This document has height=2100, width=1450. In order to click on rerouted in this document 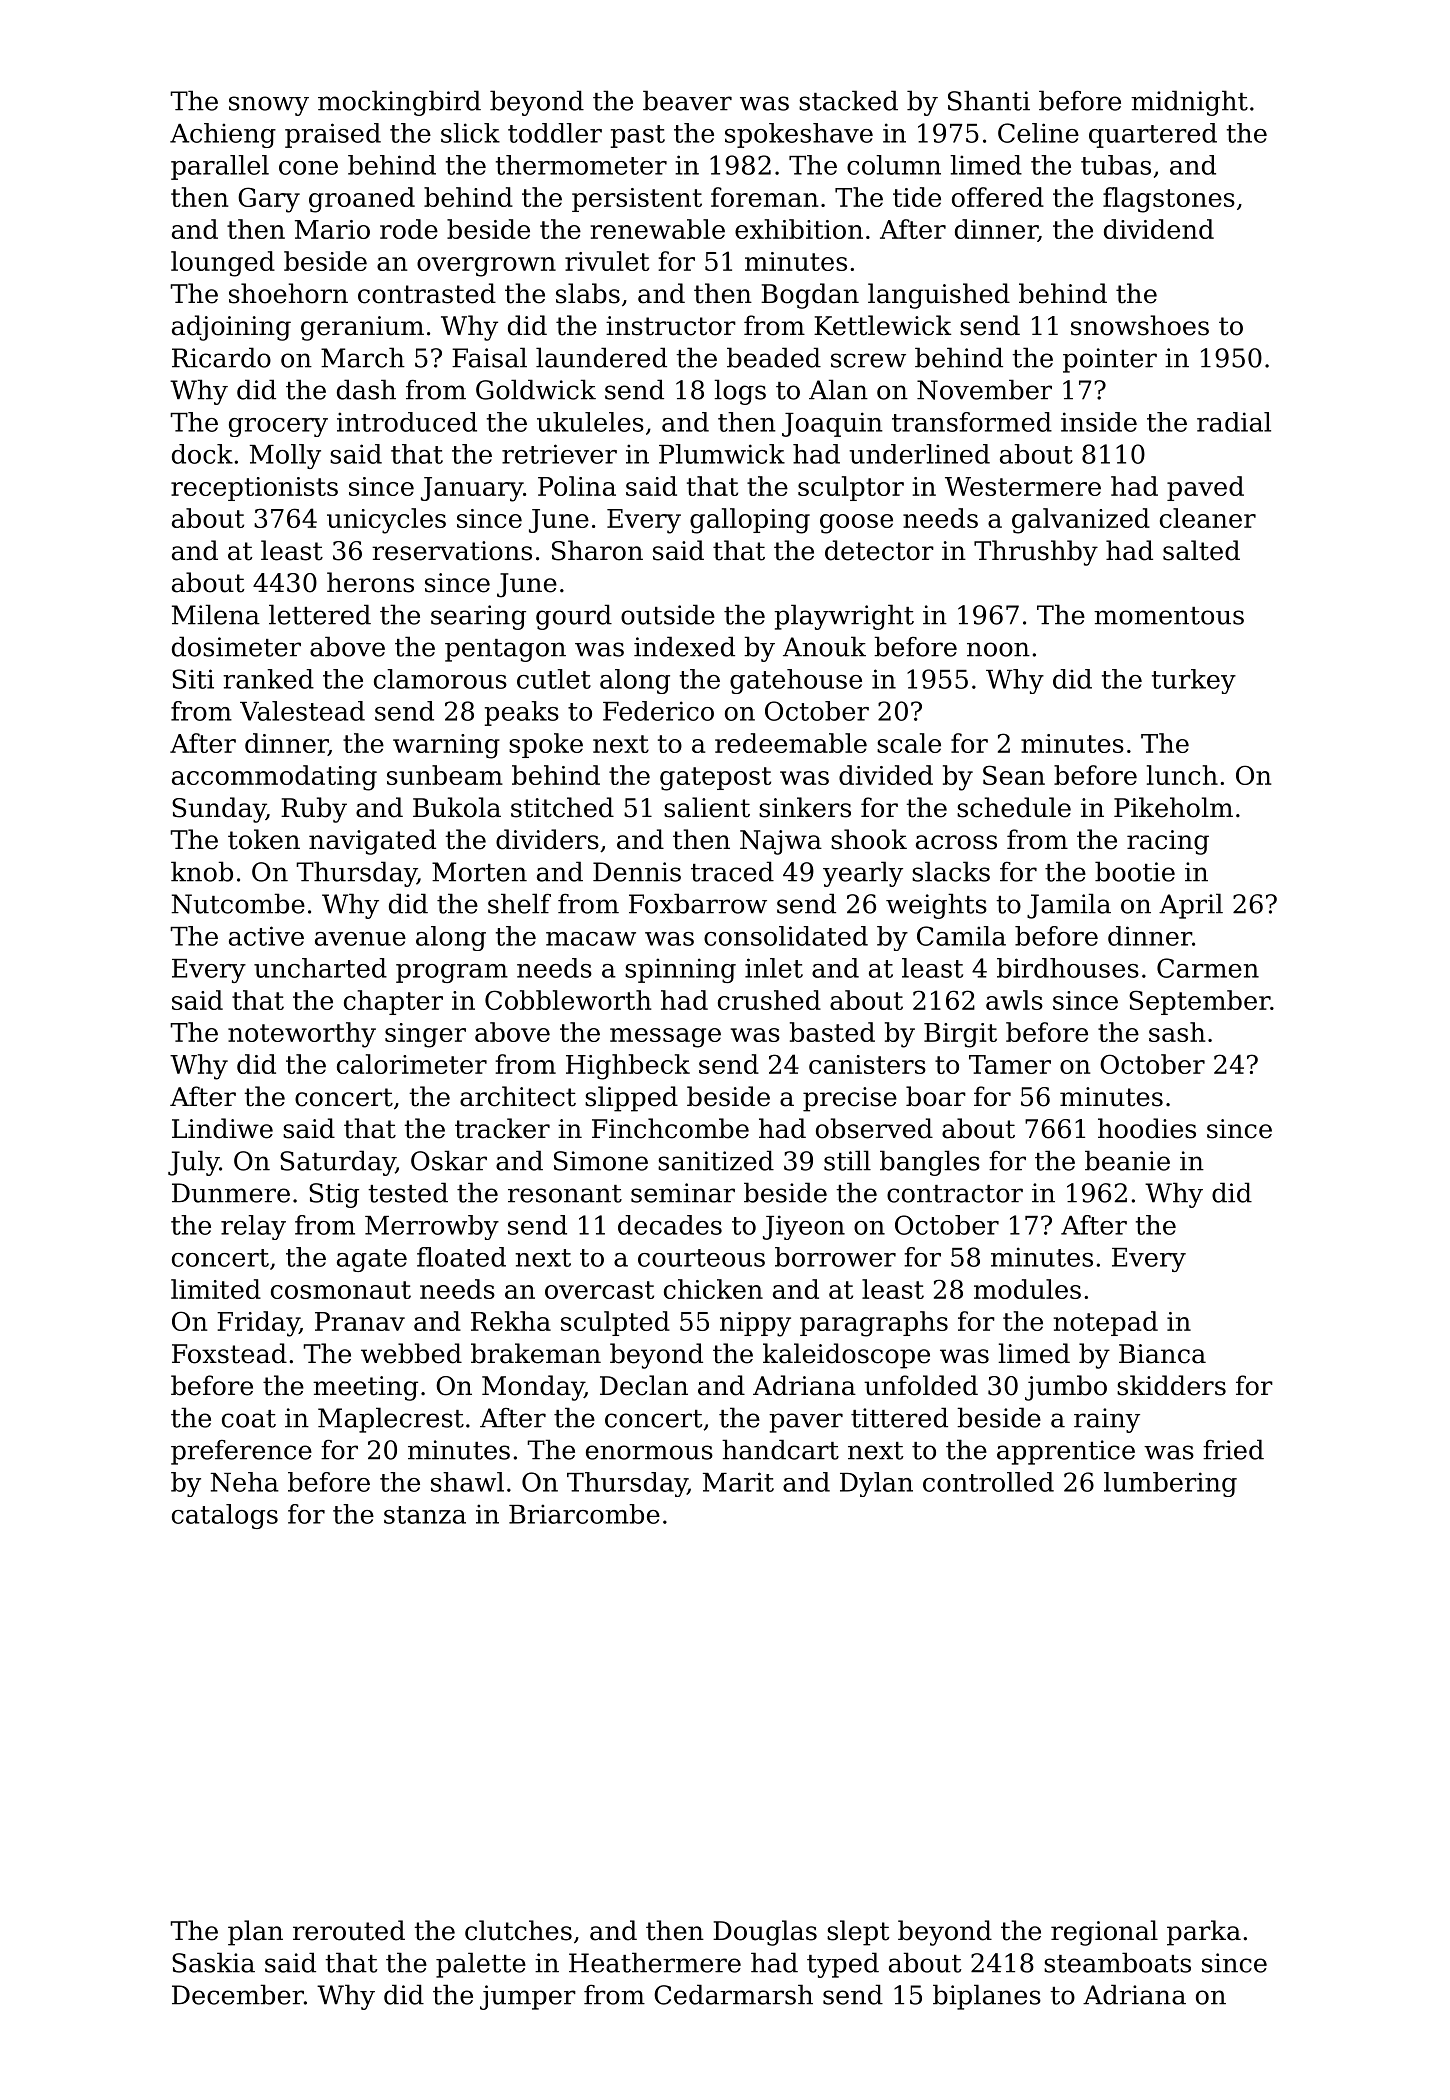, I will do `click(349, 1930)`.
